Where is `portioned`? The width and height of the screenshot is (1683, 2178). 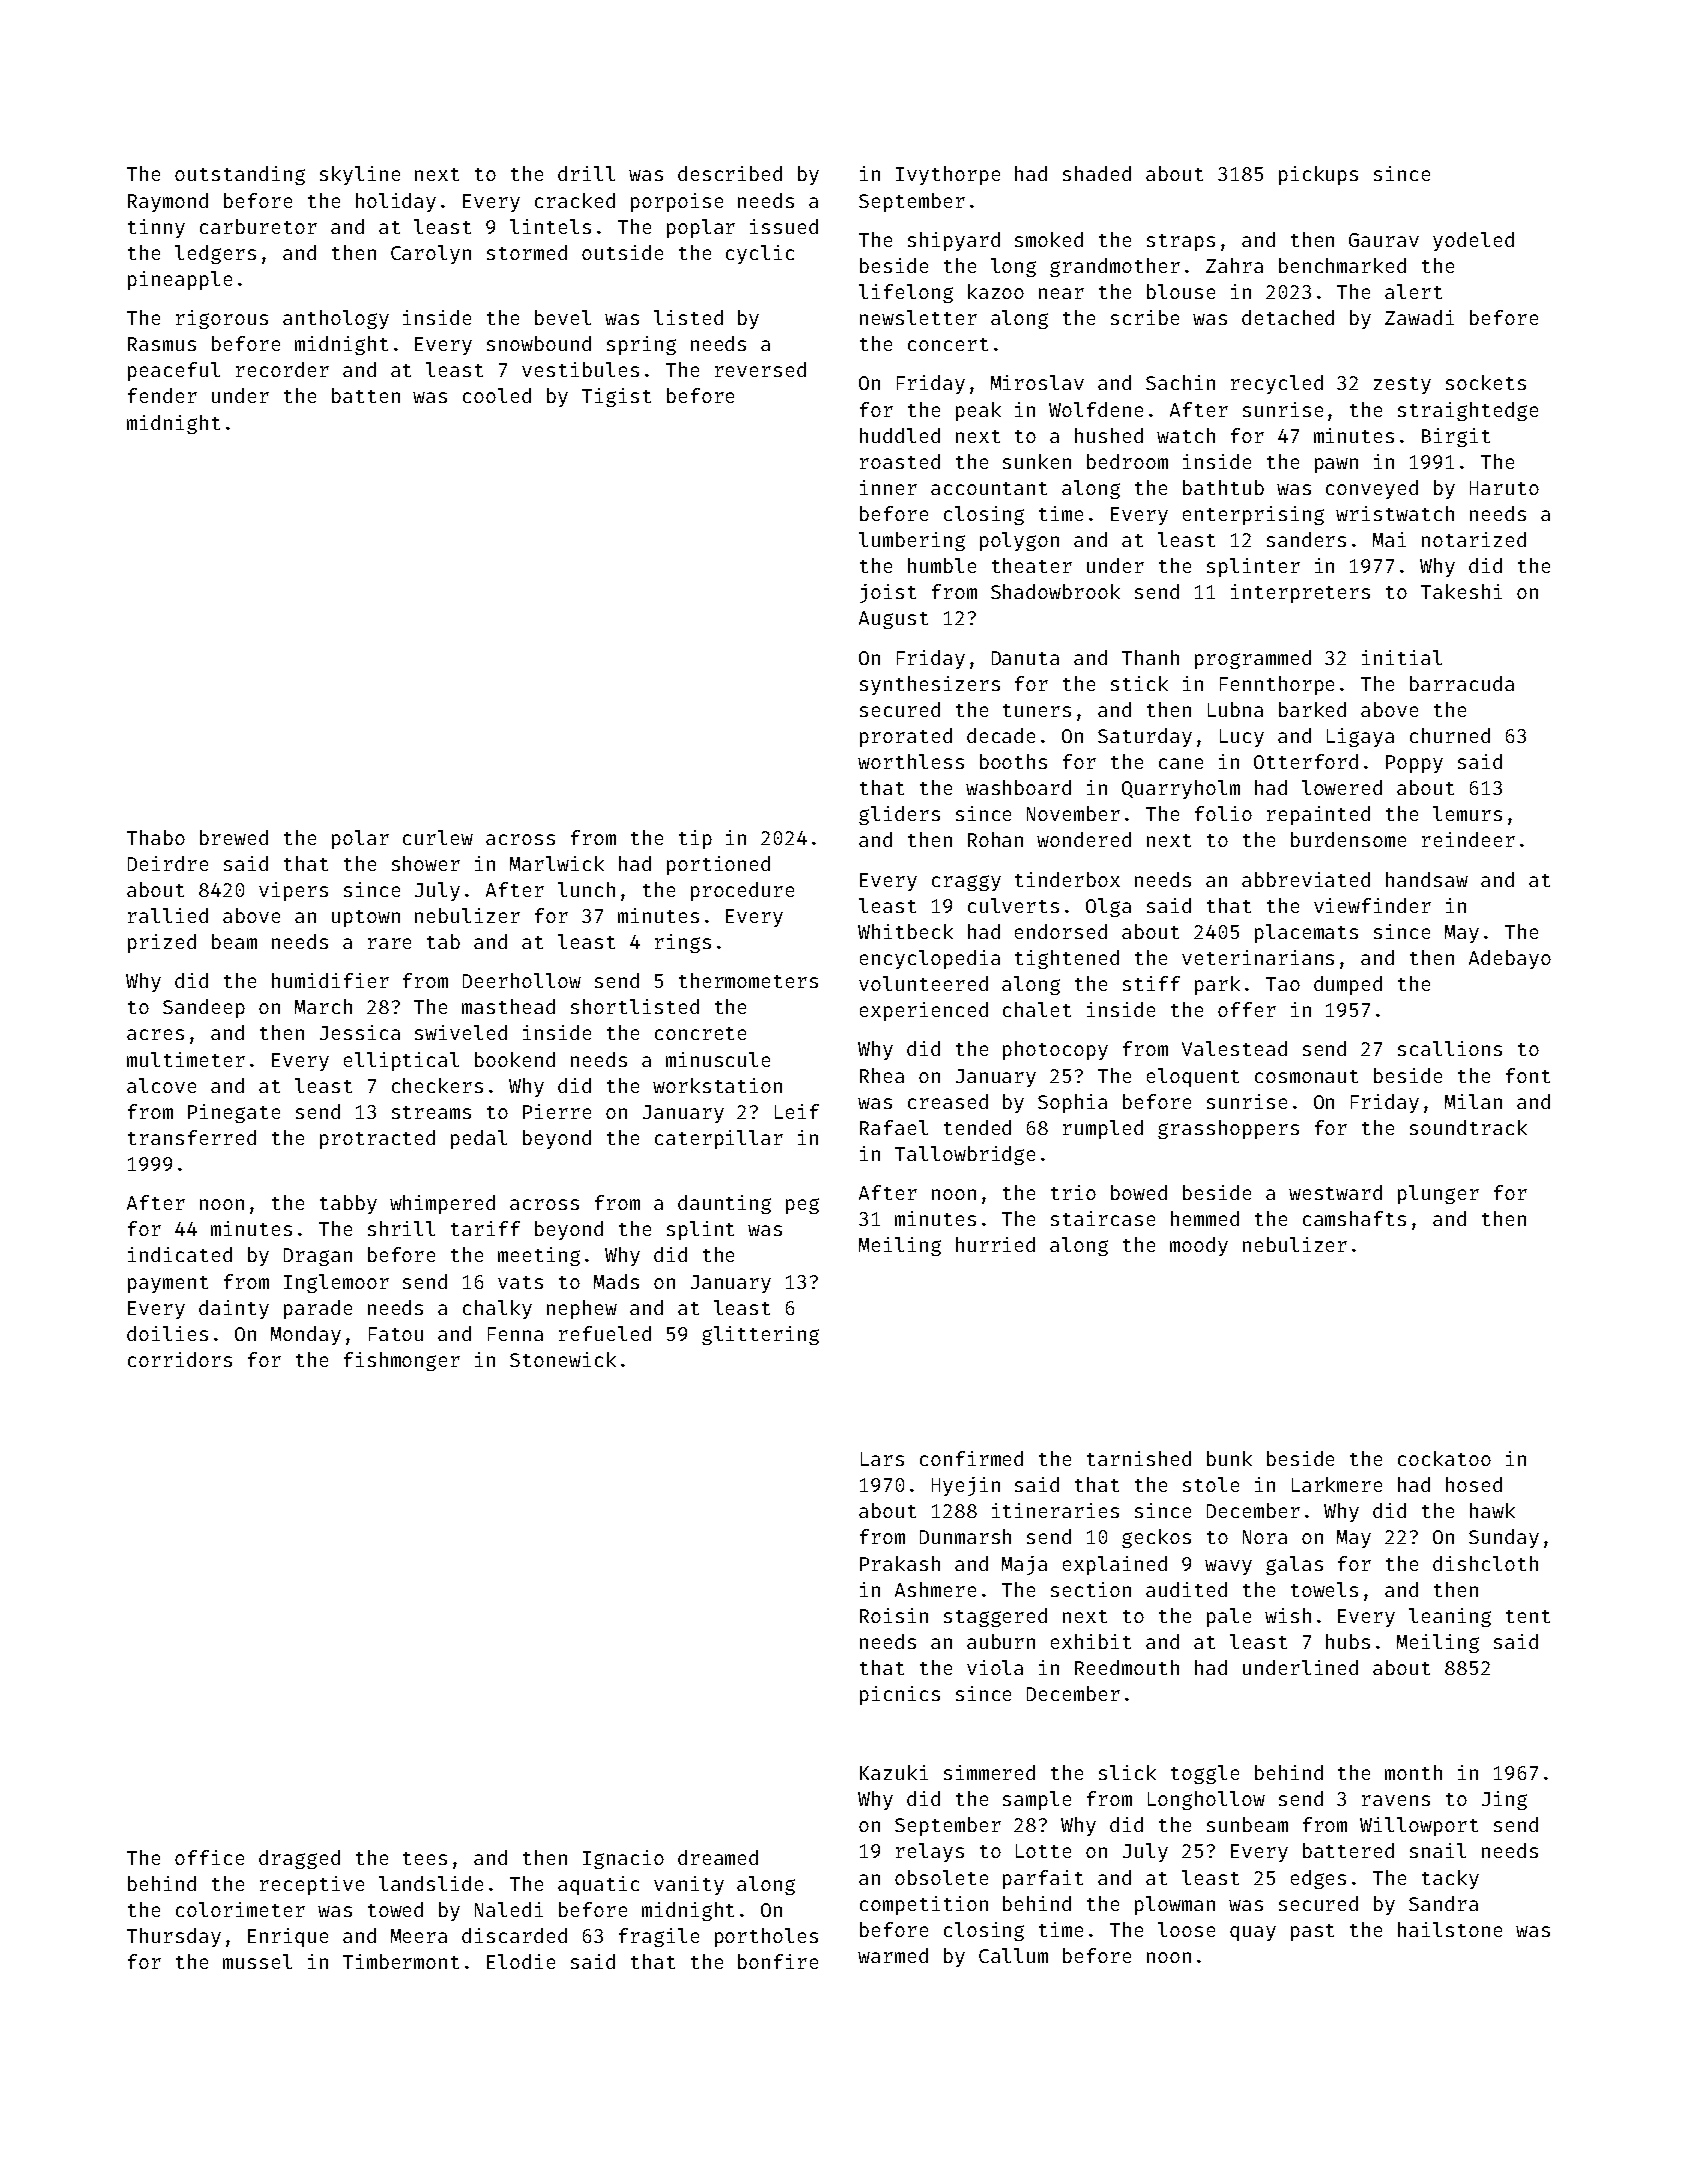
portioned is located at coordinates (718, 865).
